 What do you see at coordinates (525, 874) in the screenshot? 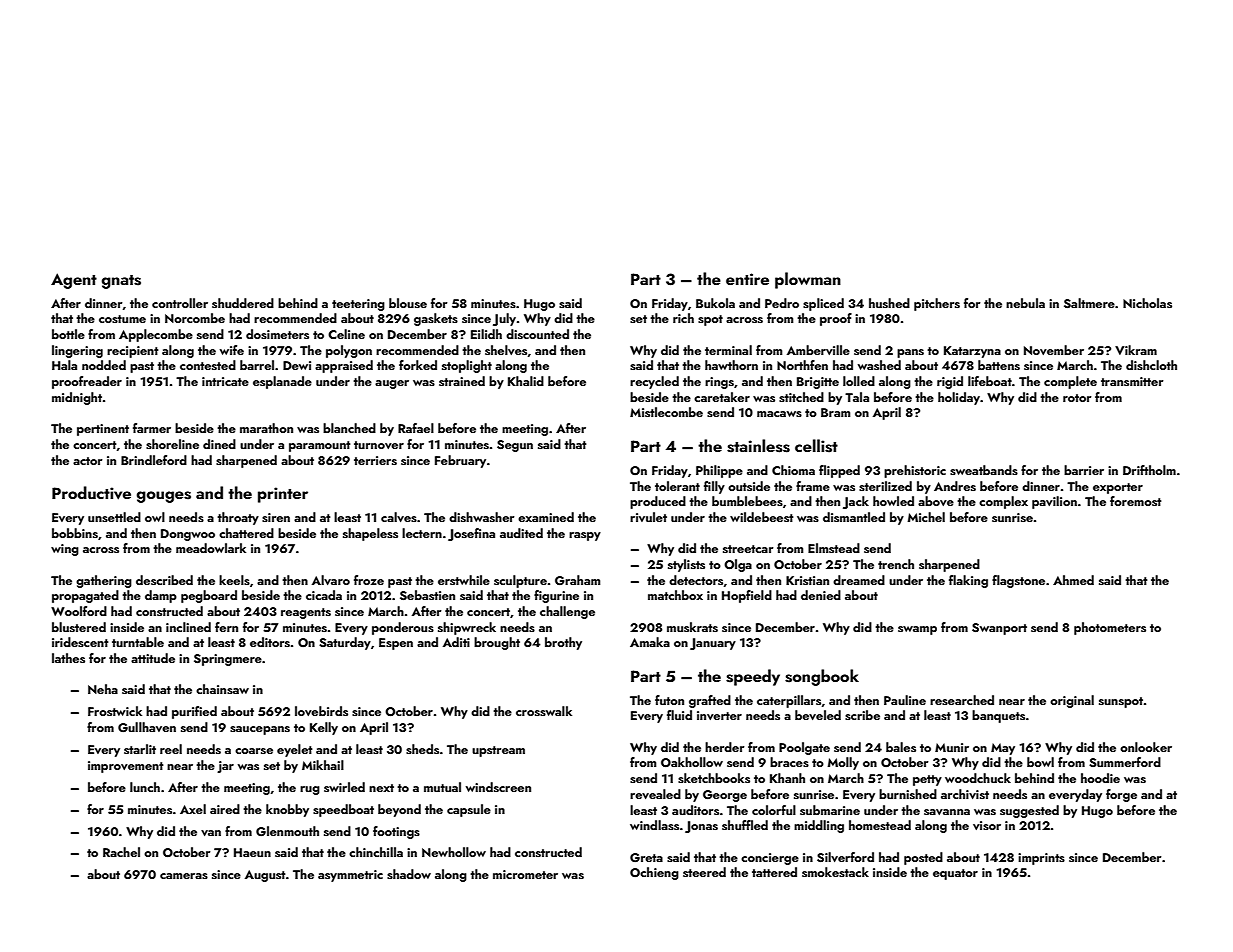
I see `micrometer` at bounding box center [525, 874].
